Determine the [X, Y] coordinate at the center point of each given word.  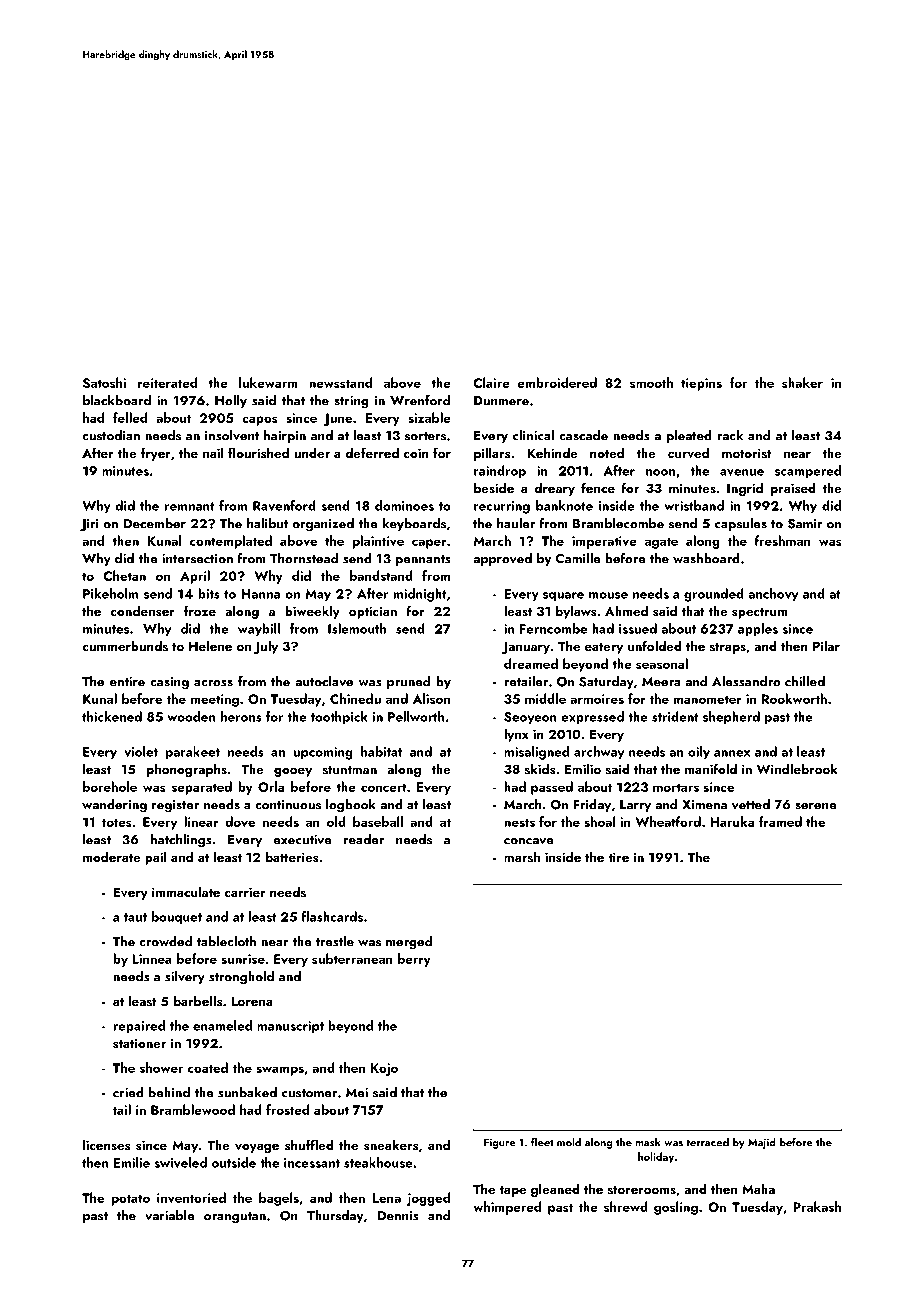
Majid [762, 1143]
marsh [522, 856]
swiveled [180, 1162]
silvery [185, 977]
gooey [293, 772]
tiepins [701, 384]
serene [816, 806]
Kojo [384, 1069]
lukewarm [268, 382]
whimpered [507, 1208]
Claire [491, 382]
